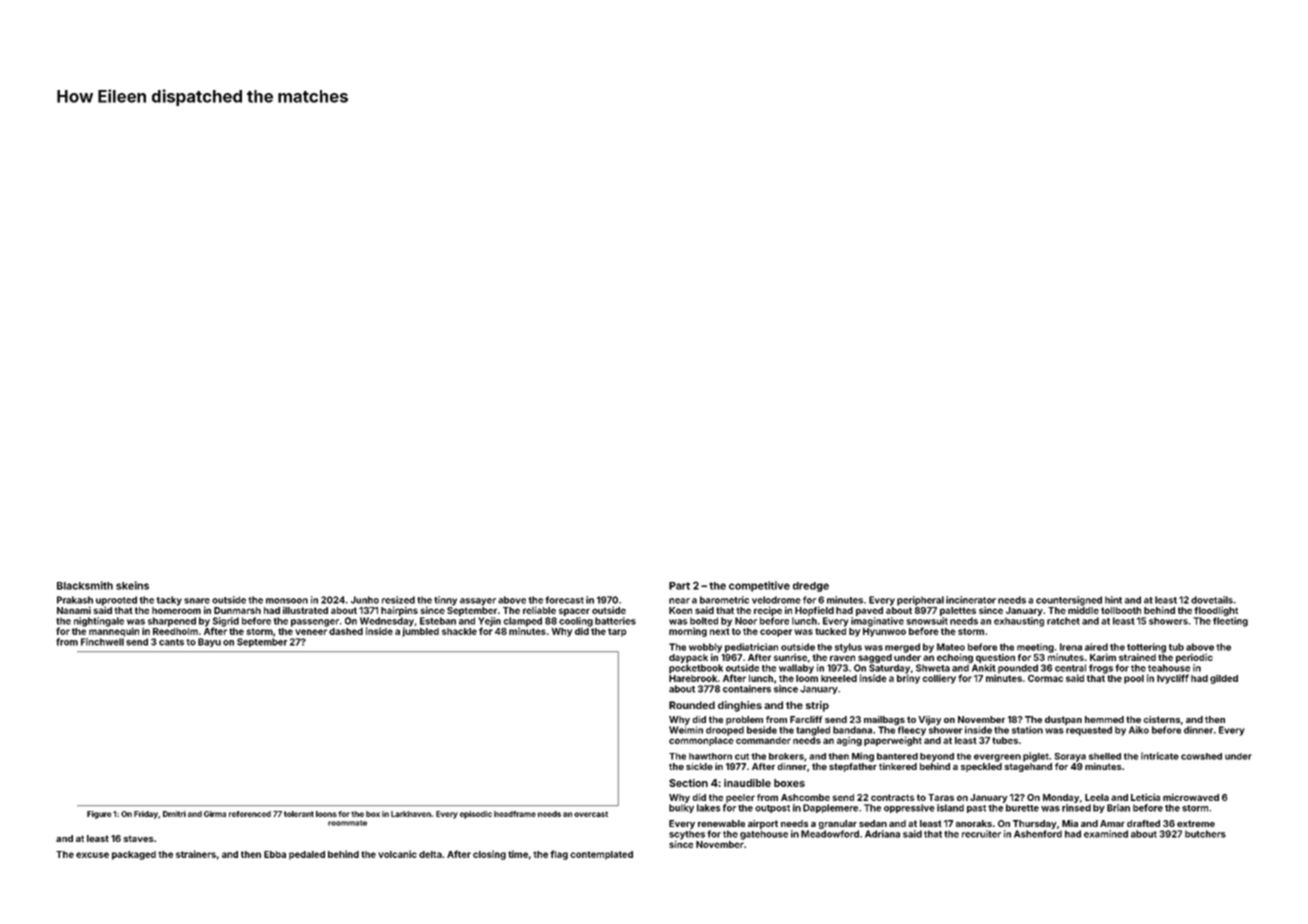 The width and height of the screenshot is (1308, 924). I want to click on skeins, so click(132, 585).
